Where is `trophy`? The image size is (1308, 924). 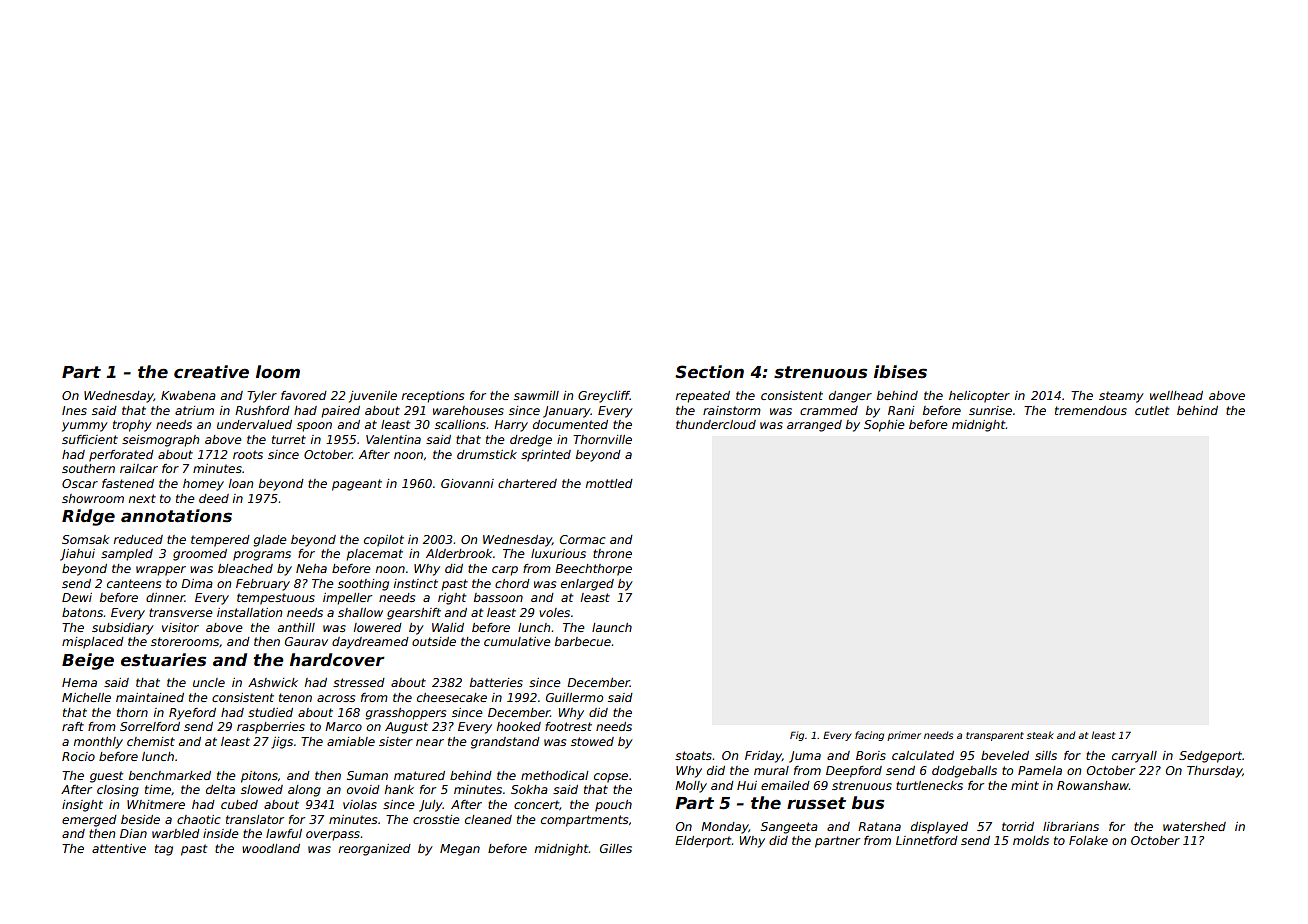
trophy is located at coordinates (132, 426).
